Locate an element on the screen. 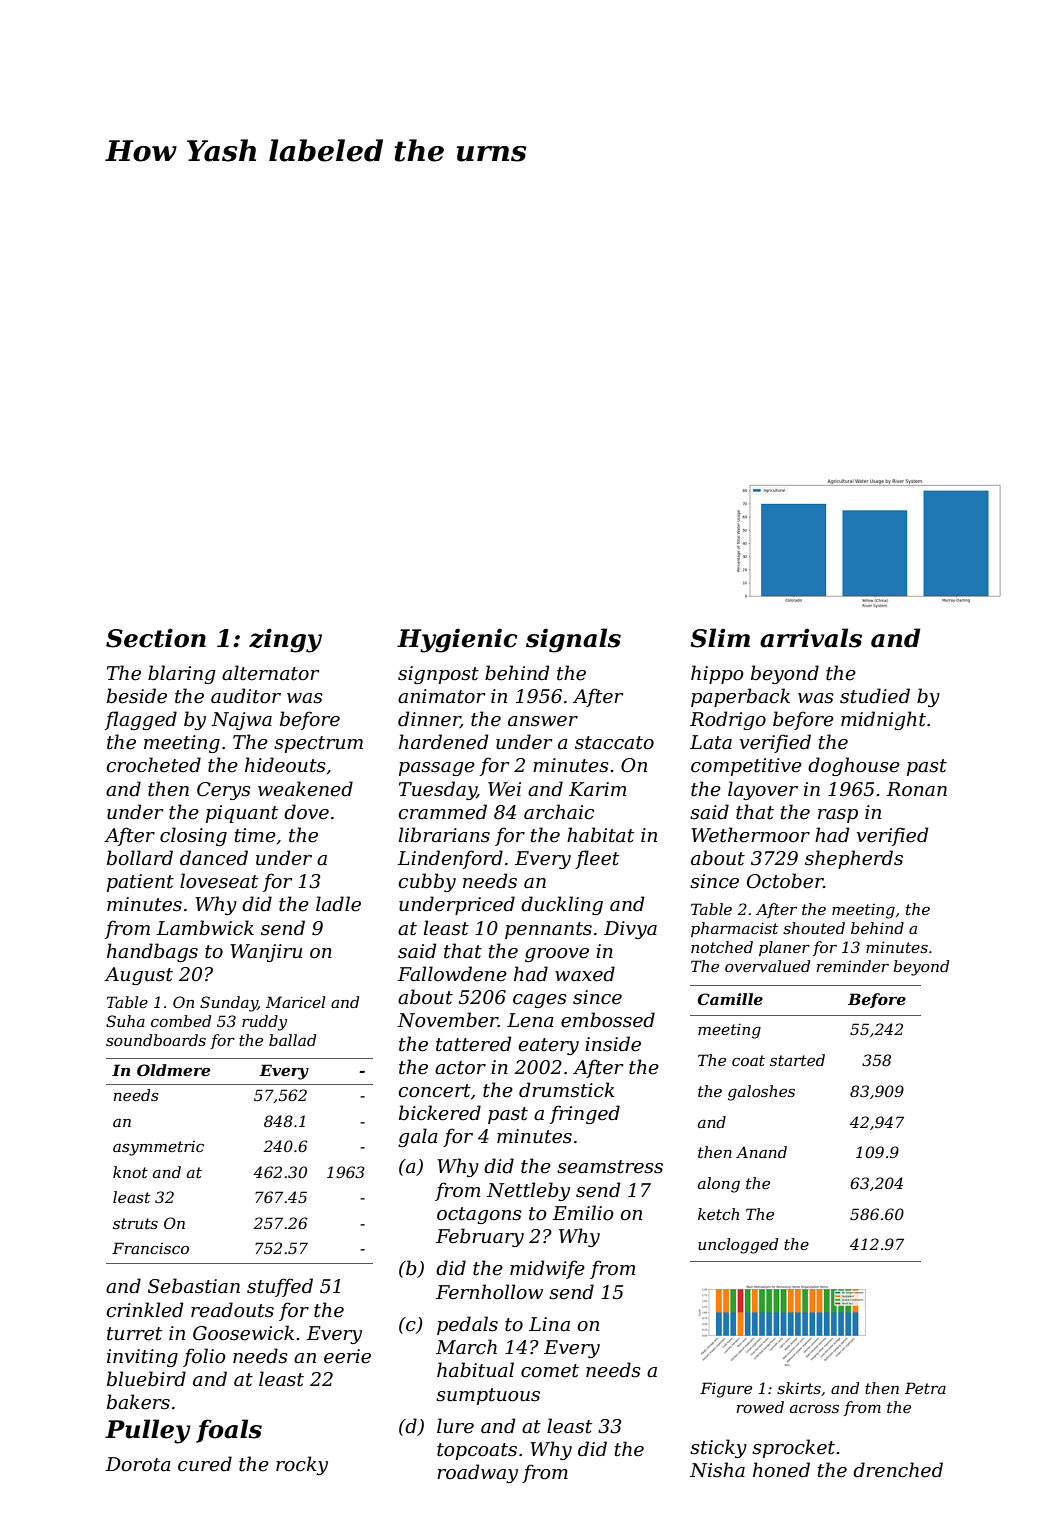 This screenshot has width=1063, height=1540. asymmetric is located at coordinates (158, 1148).
